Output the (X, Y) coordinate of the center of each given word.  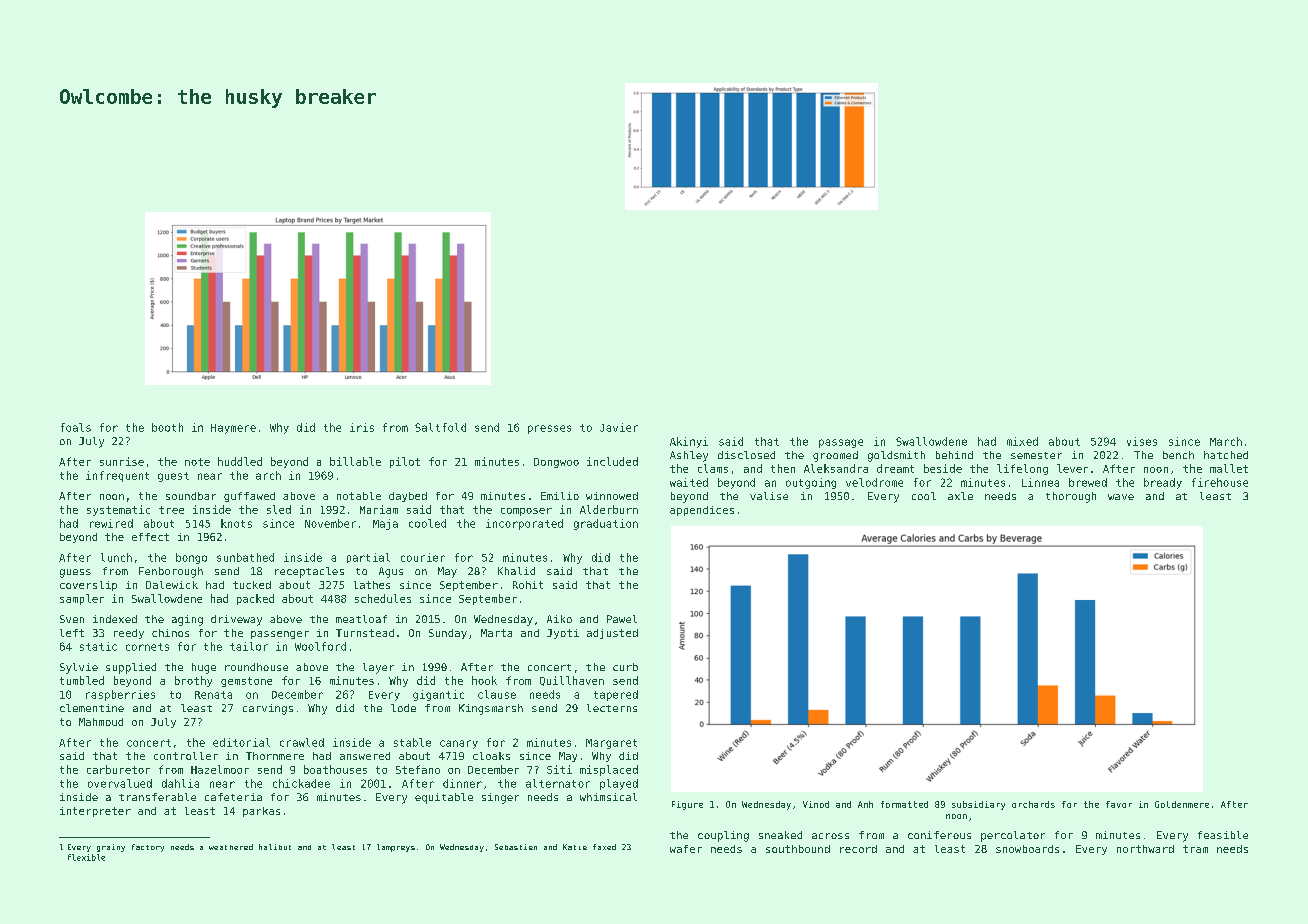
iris (362, 427)
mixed (1022, 441)
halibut (275, 847)
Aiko (559, 619)
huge (204, 668)
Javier (619, 427)
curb (625, 667)
